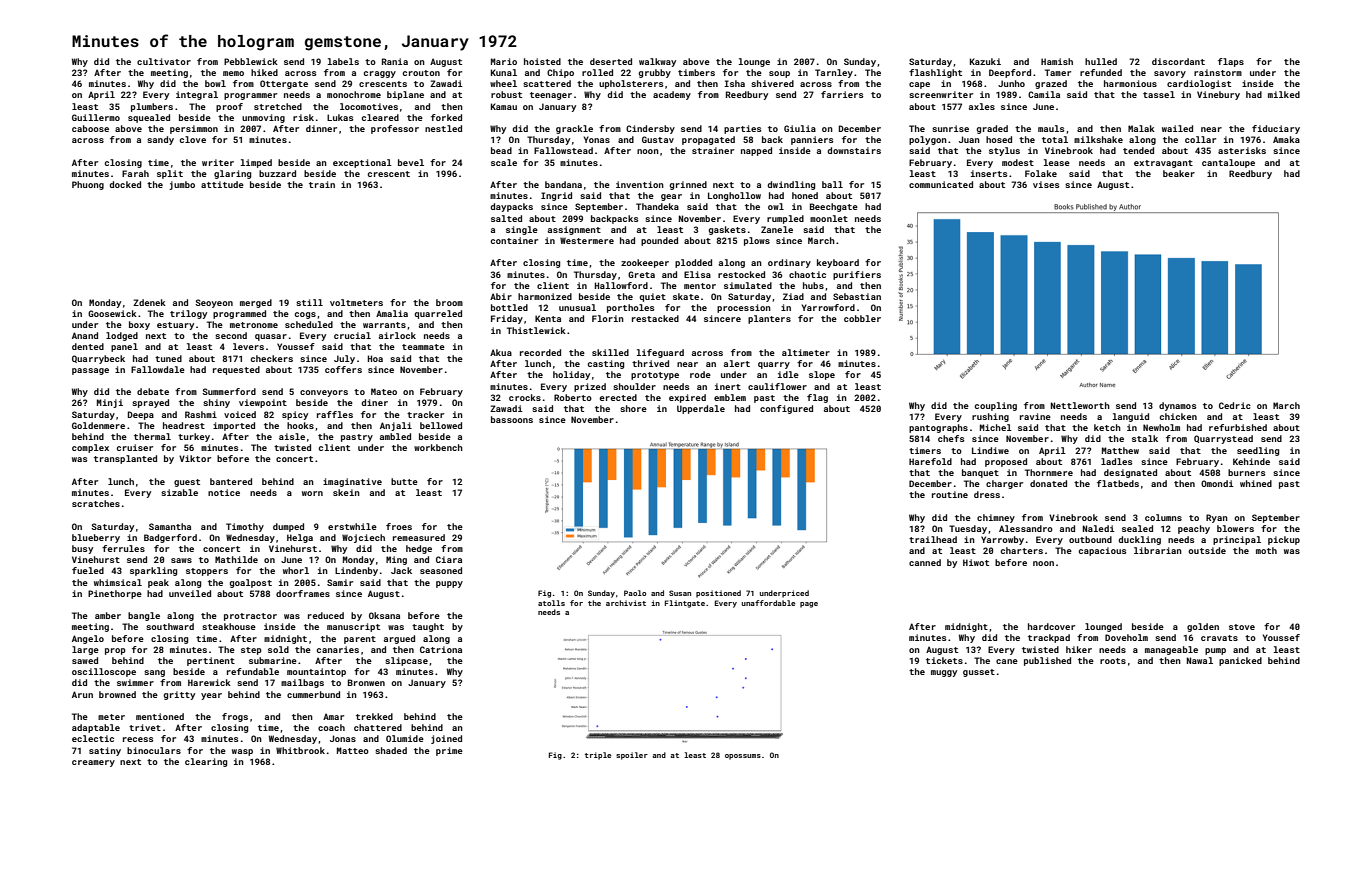 This page has width=1372, height=887. What do you see at coordinates (149, 302) in the page?
I see `Zdenek` at bounding box center [149, 302].
